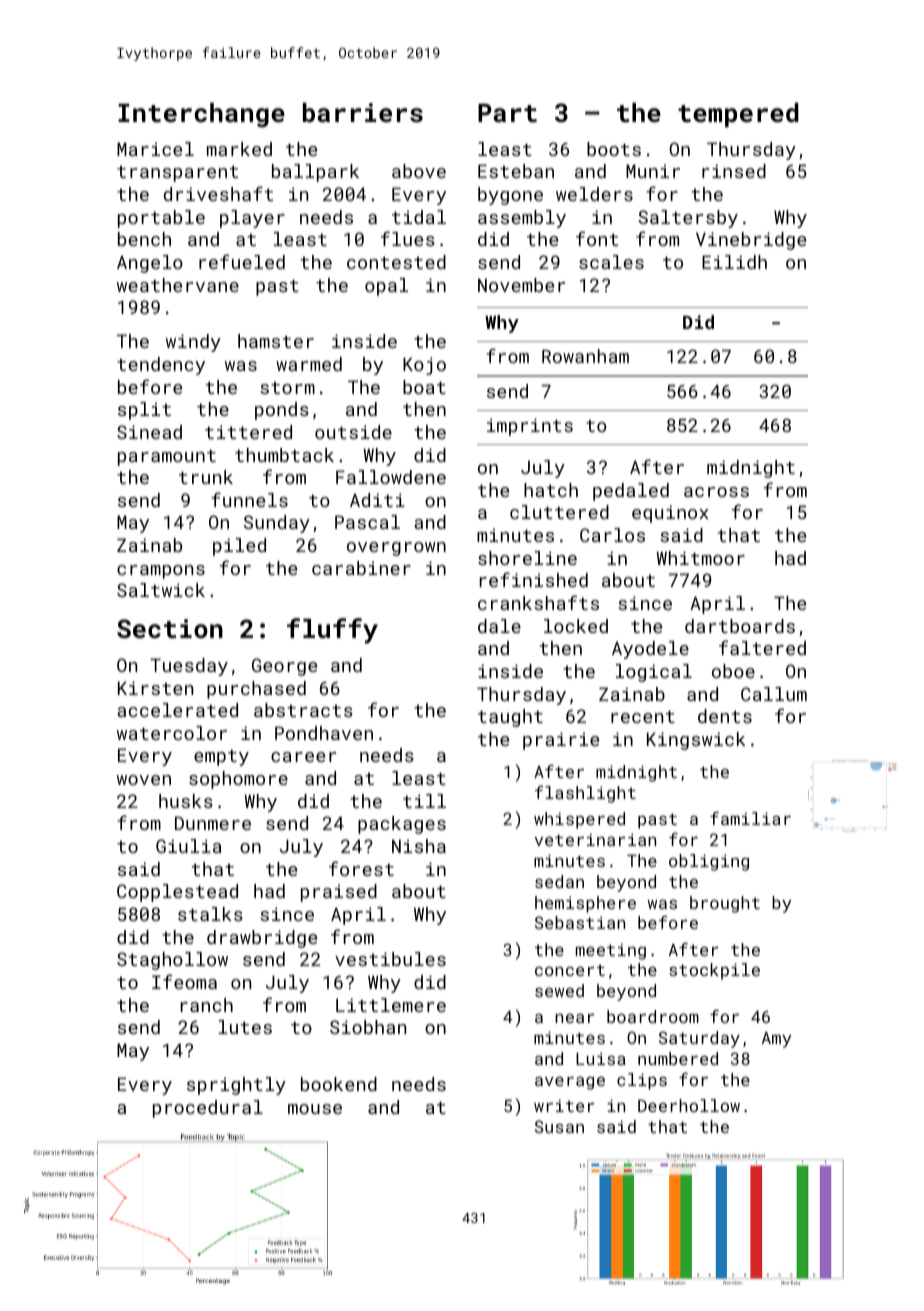  I want to click on hamster, so click(276, 341).
